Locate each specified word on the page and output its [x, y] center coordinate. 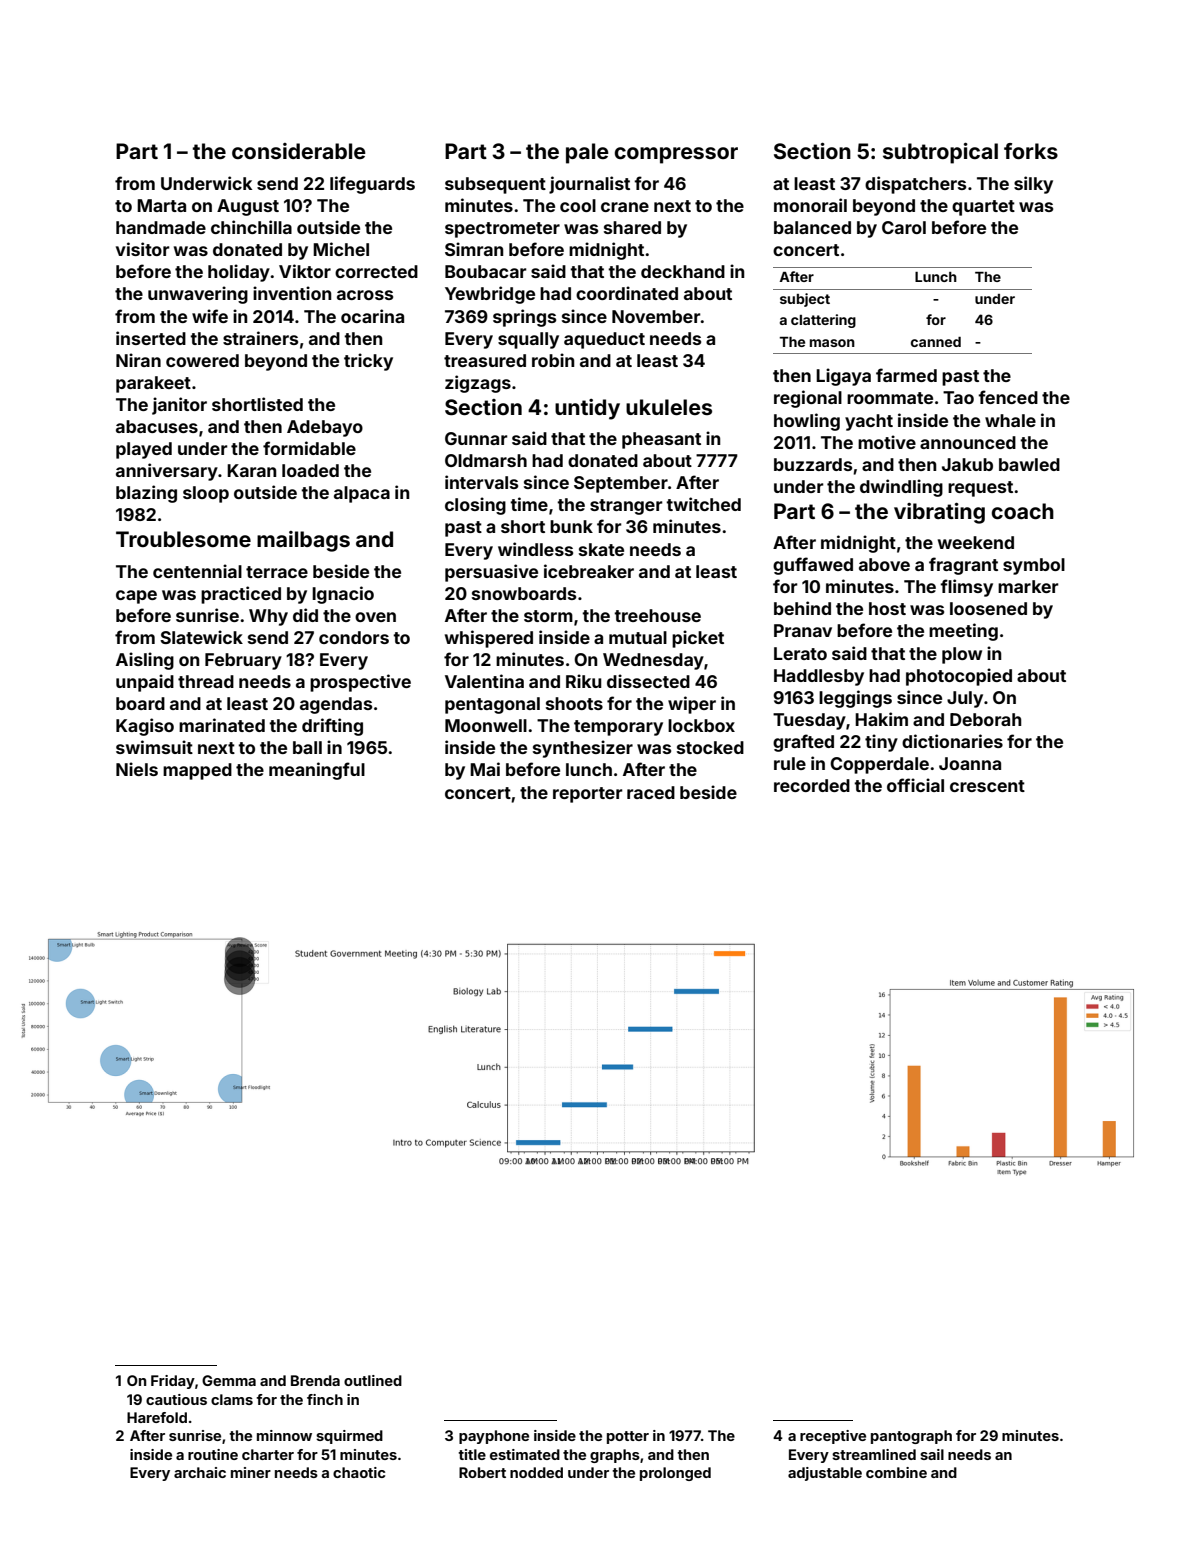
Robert [482, 1472]
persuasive [491, 573]
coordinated [627, 293]
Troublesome [183, 539]
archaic [200, 1472]
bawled [1029, 464]
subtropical [940, 153]
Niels [137, 769]
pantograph [911, 1437]
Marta [161, 205]
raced [651, 792]
